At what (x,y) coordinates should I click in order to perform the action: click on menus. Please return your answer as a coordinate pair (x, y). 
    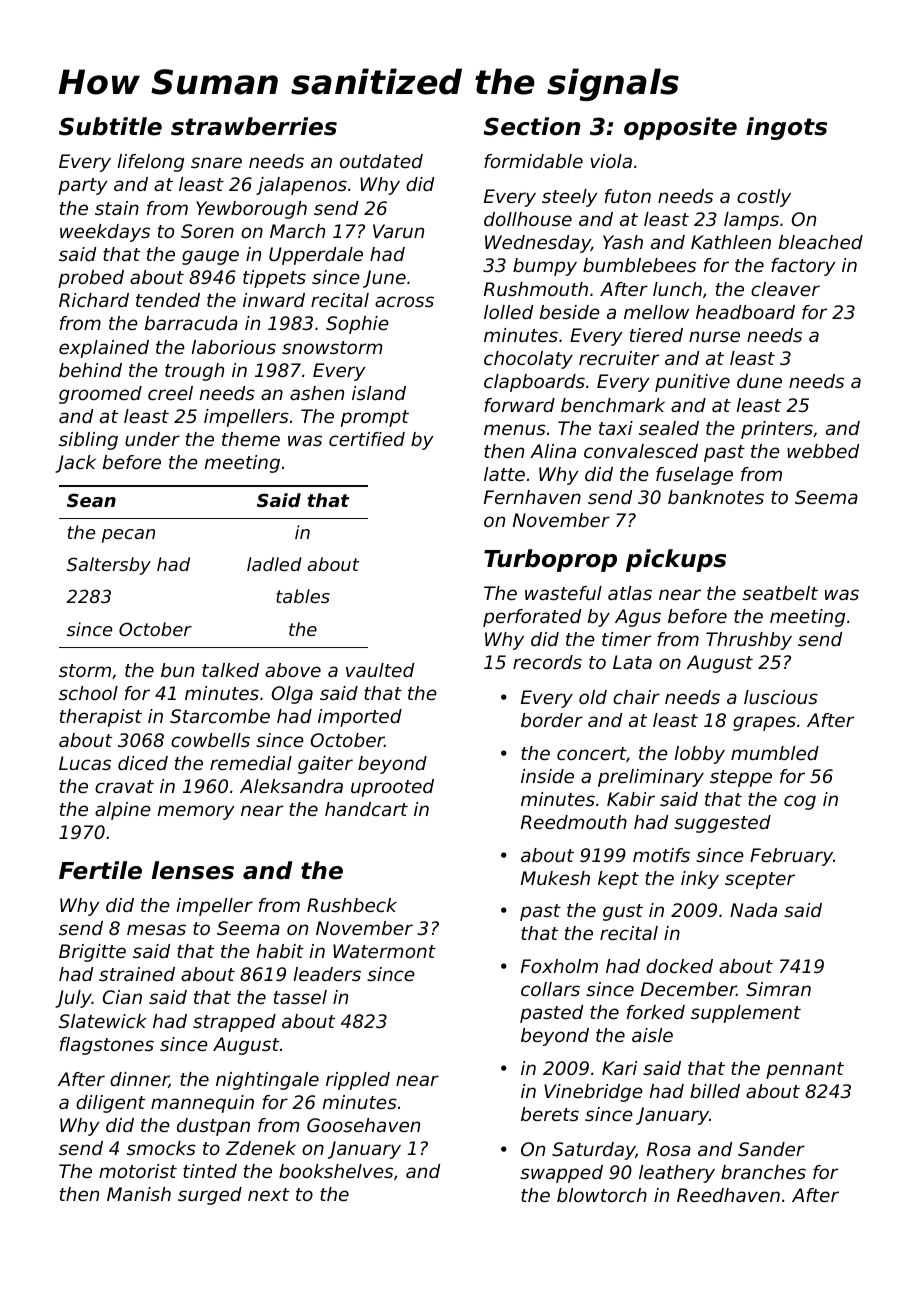
    Looking at the image, I should click on (515, 429).
